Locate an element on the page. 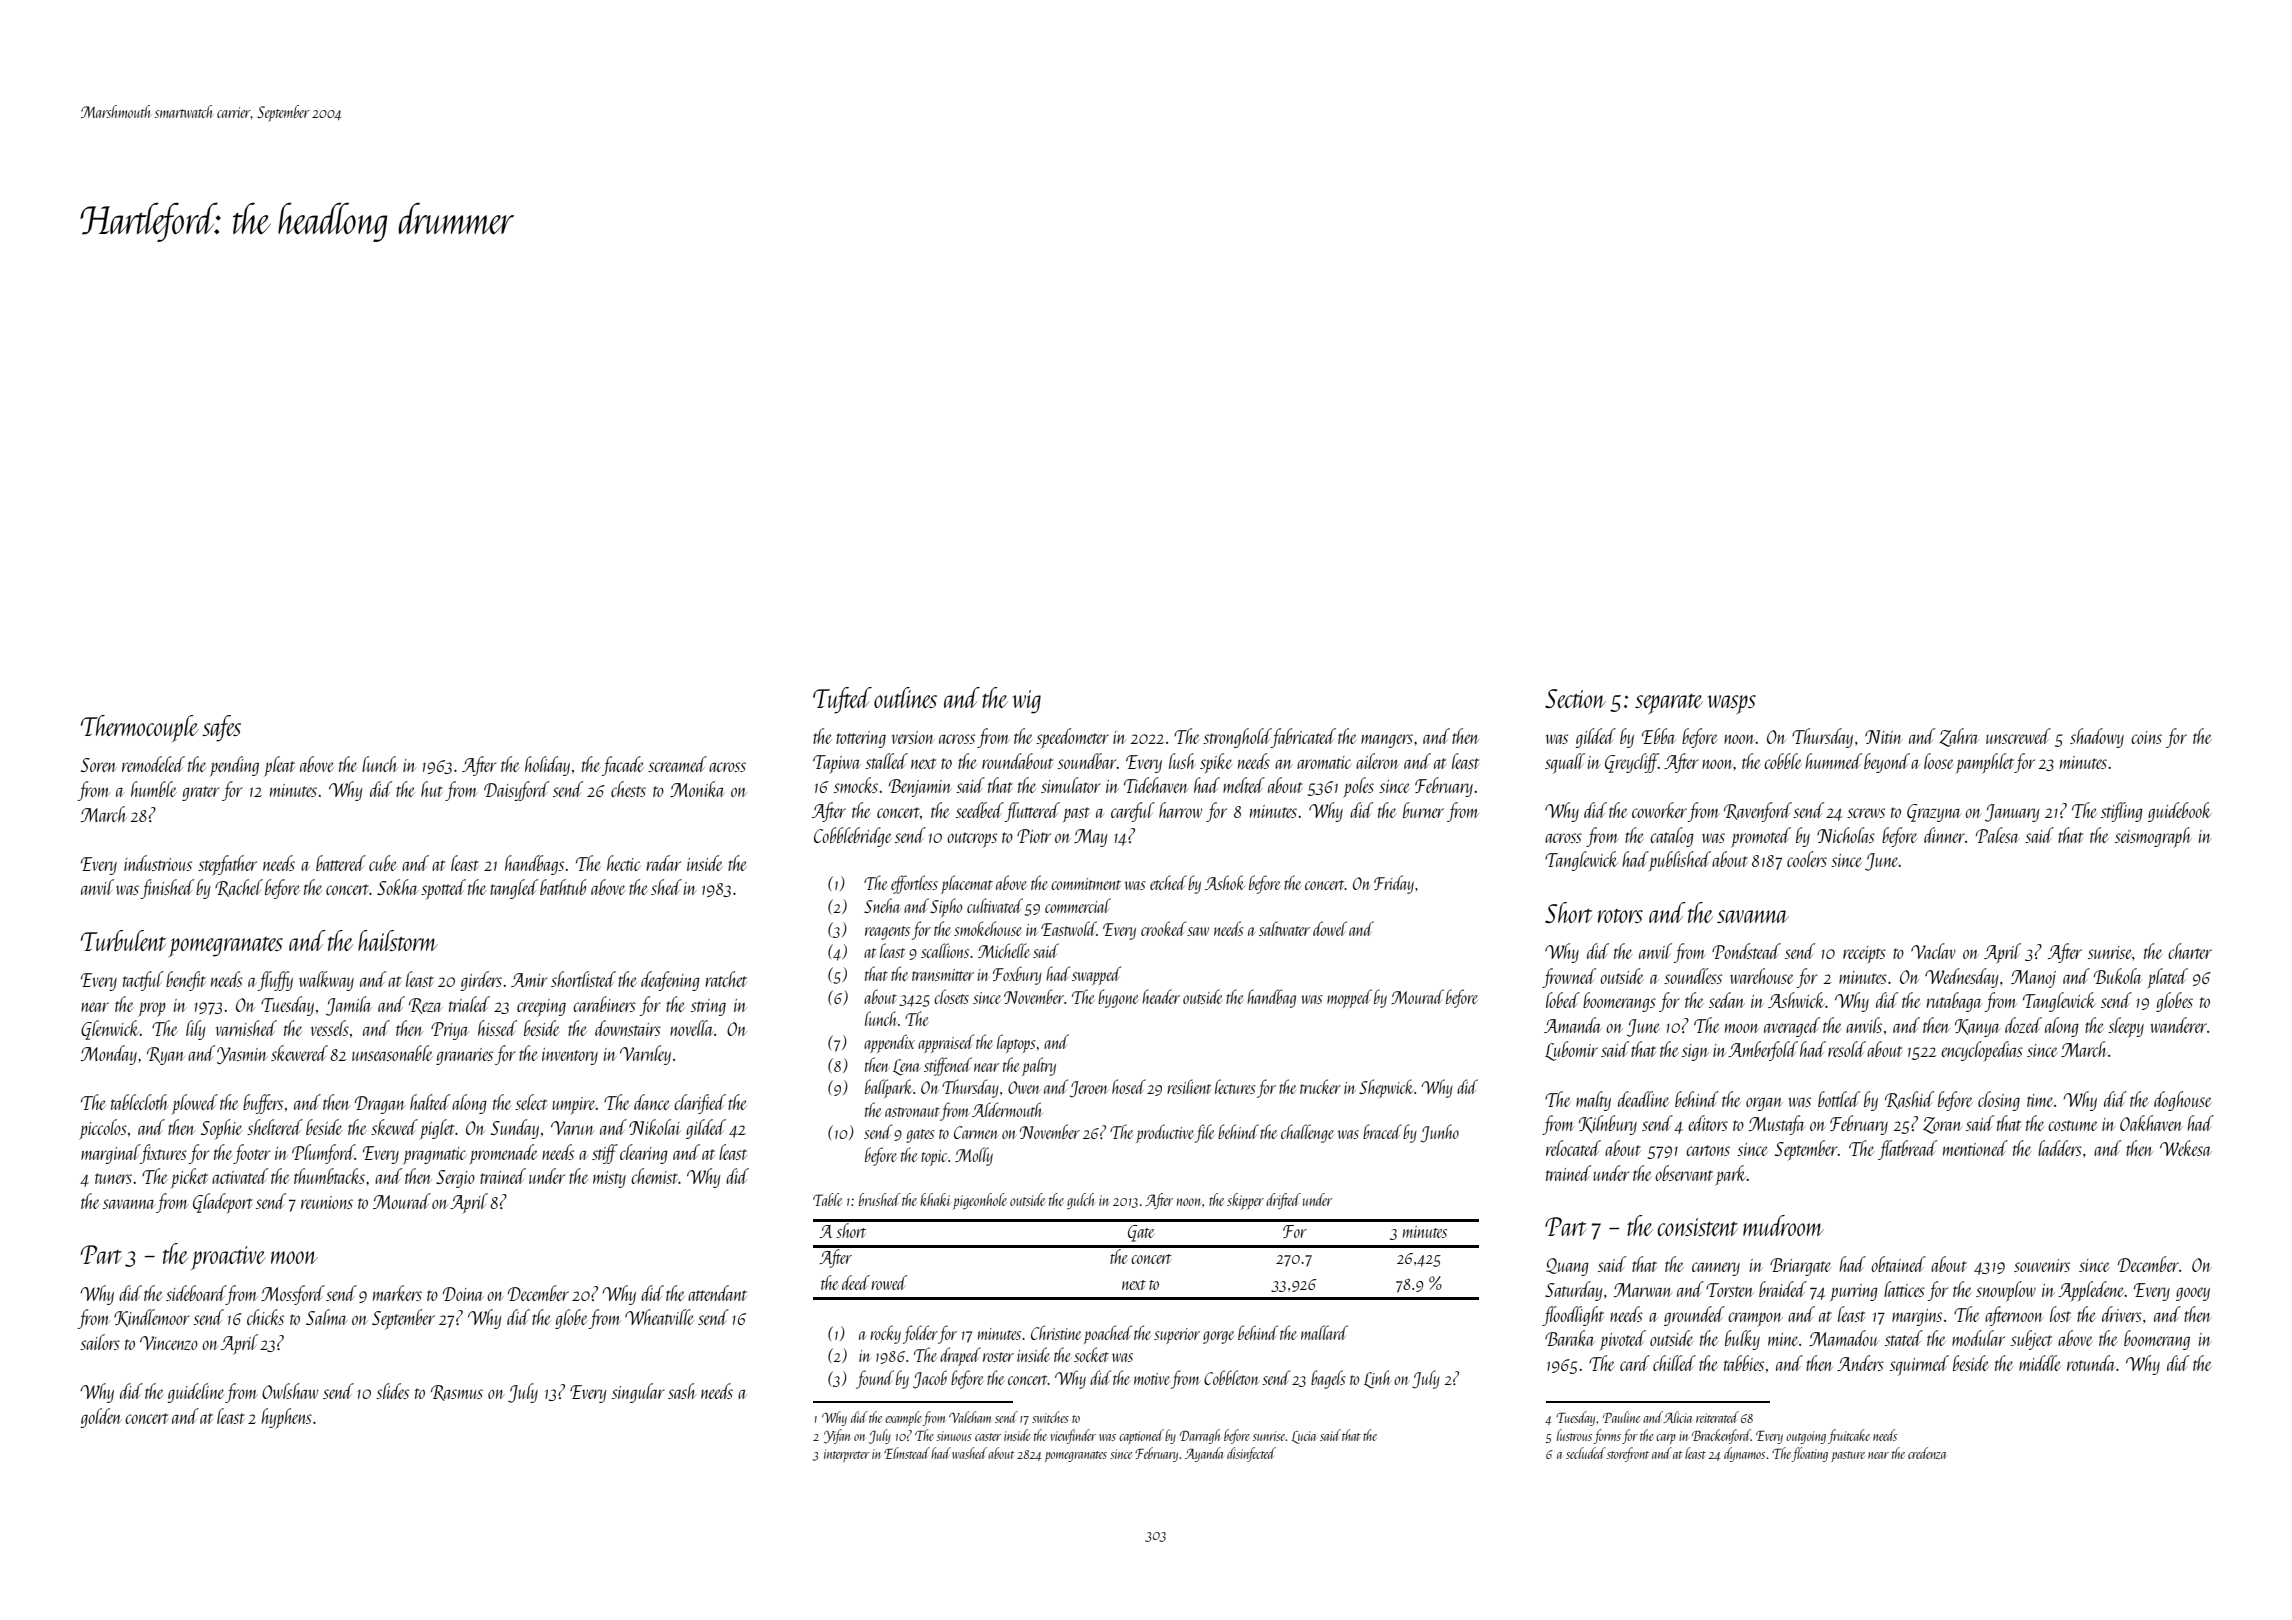 The width and height of the image is (2292, 1620). mangers is located at coordinates (1387, 741).
